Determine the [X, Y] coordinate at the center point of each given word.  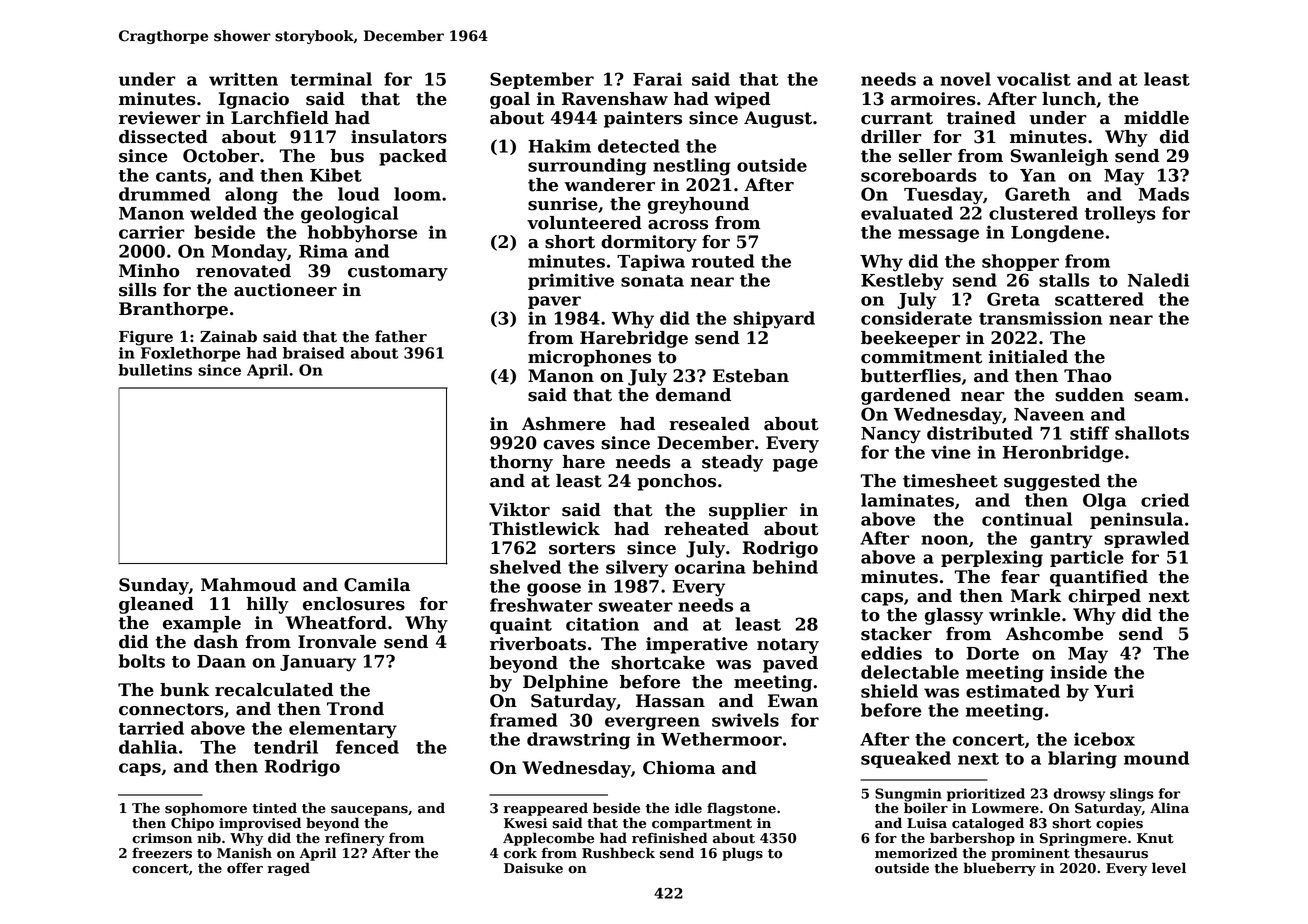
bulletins [155, 370]
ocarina [710, 567]
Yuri [1114, 691]
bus [347, 156]
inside [1078, 672]
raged [289, 869]
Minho [149, 271]
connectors [171, 709]
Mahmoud [248, 585]
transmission [1040, 318]
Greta [1013, 299]
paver [554, 302]
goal [510, 100]
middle [1156, 118]
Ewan [793, 701]
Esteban [751, 376]
